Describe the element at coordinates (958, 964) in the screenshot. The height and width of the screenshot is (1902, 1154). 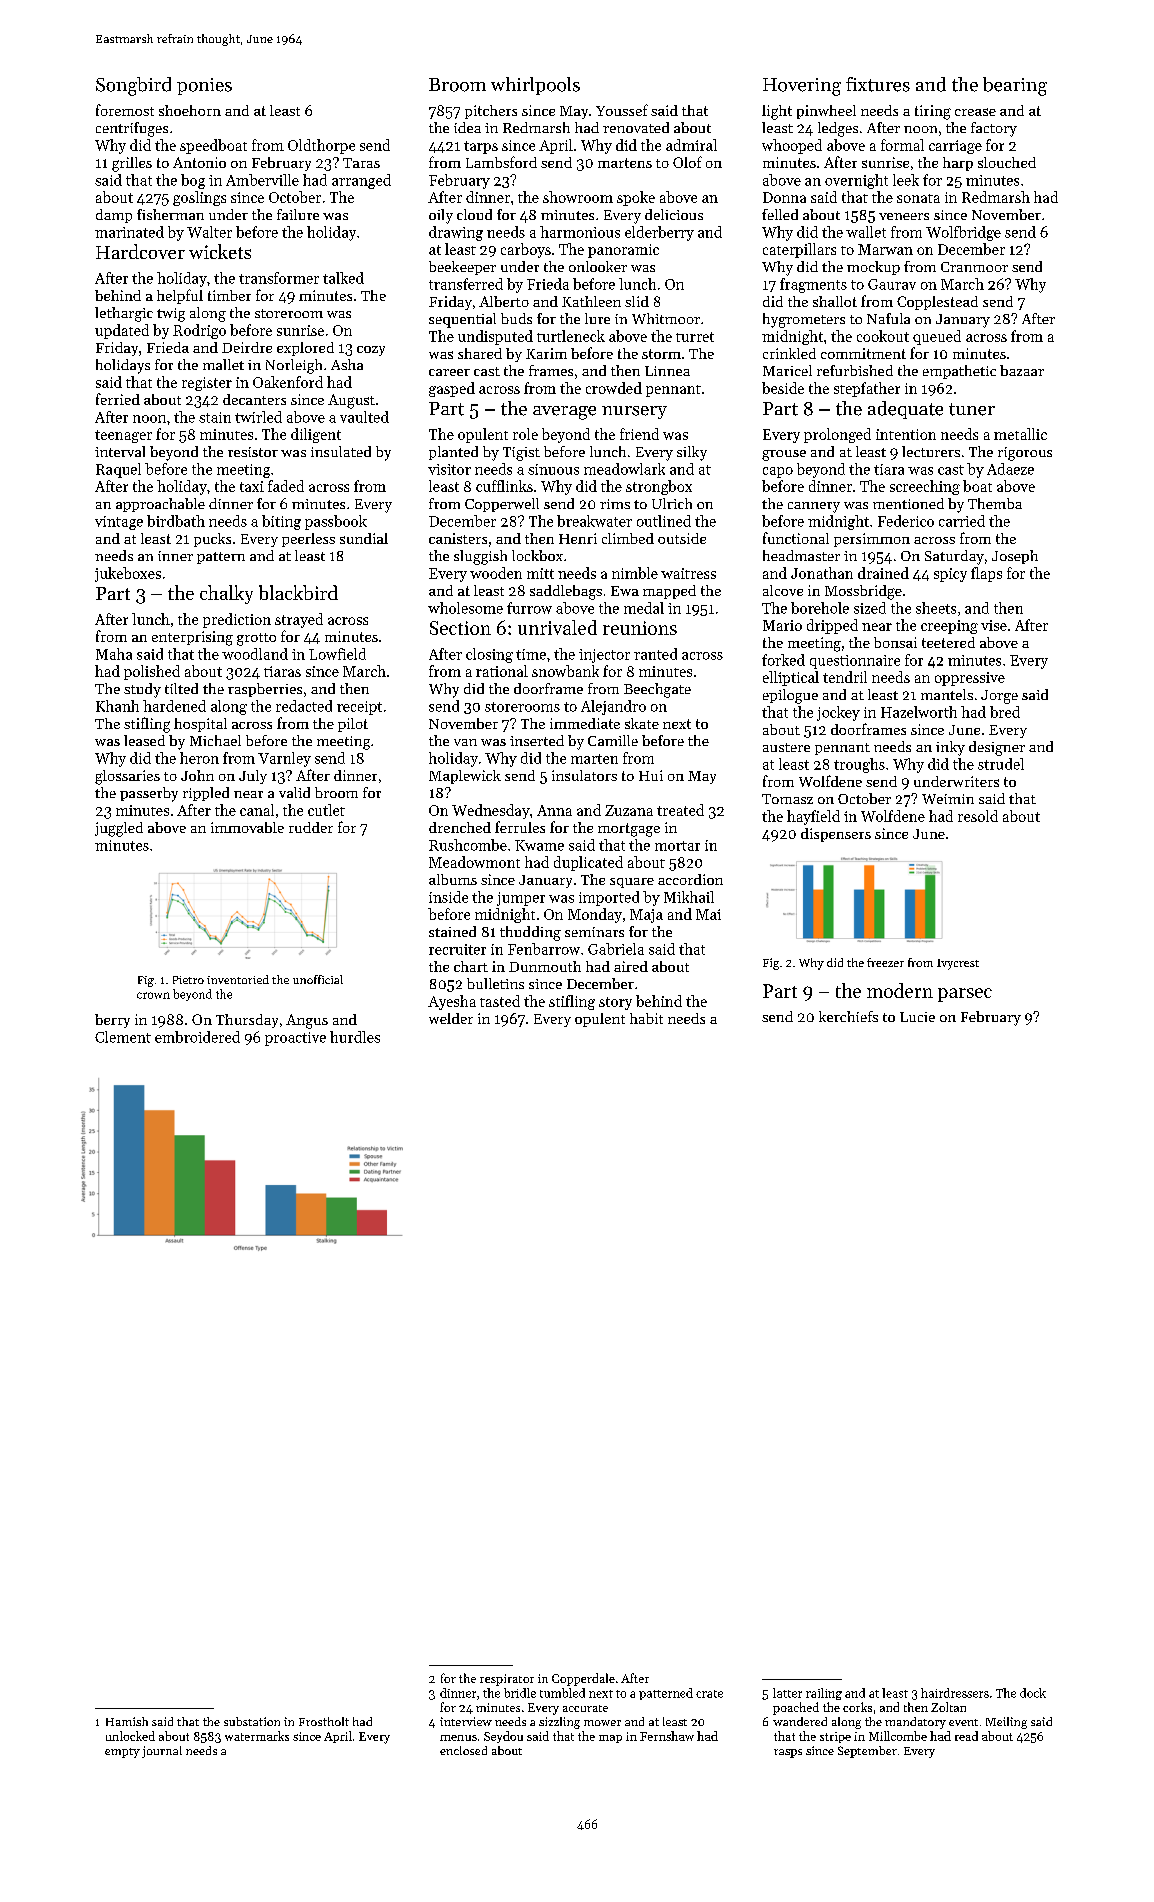
I see `Ivycrest` at that location.
